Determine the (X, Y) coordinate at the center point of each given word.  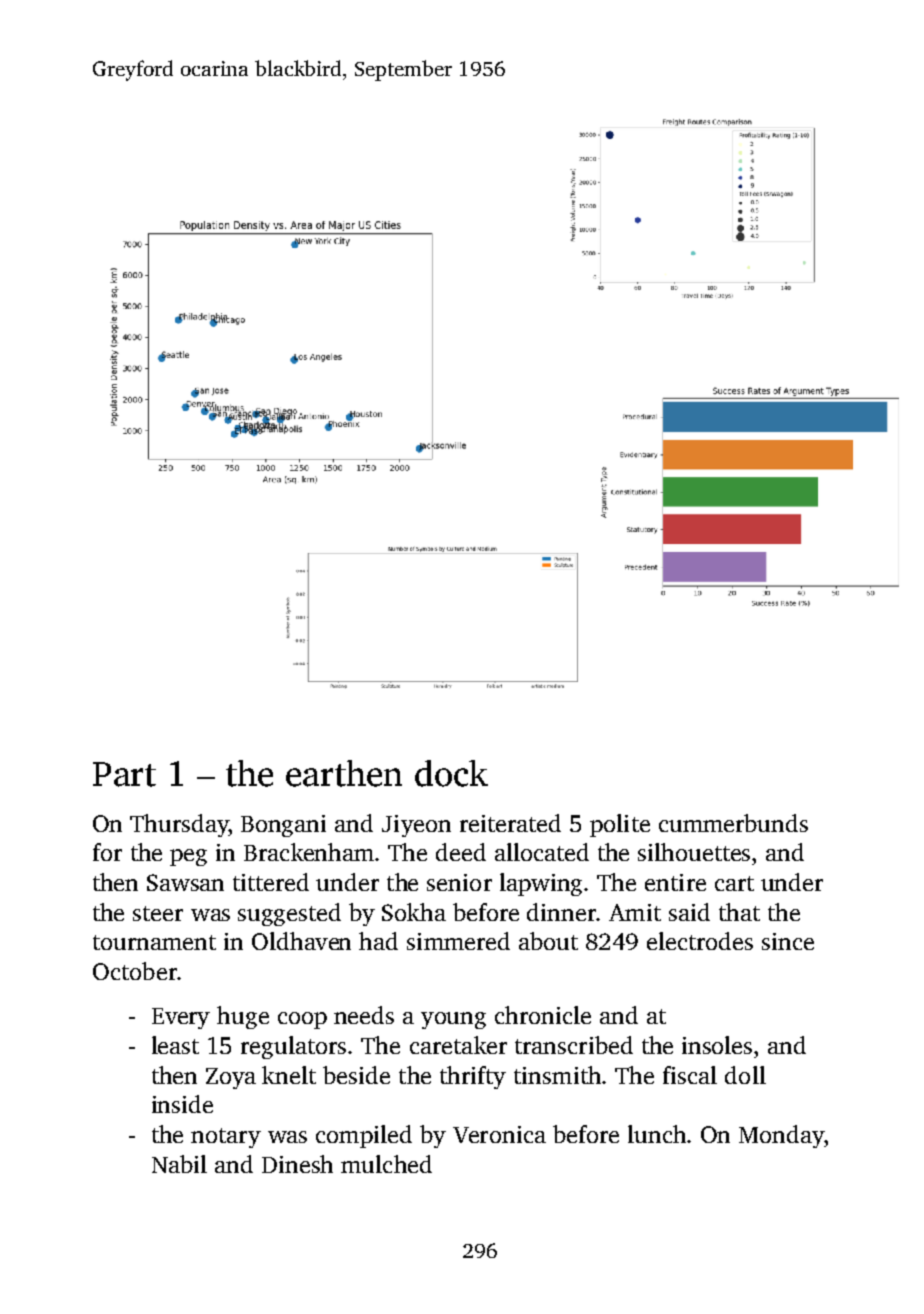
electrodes (700, 941)
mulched (386, 1164)
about (548, 941)
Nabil (179, 1164)
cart (734, 883)
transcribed (574, 1045)
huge (243, 1017)
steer (158, 913)
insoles (717, 1045)
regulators (293, 1047)
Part (124, 774)
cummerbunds (733, 823)
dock (451, 773)
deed (461, 852)
